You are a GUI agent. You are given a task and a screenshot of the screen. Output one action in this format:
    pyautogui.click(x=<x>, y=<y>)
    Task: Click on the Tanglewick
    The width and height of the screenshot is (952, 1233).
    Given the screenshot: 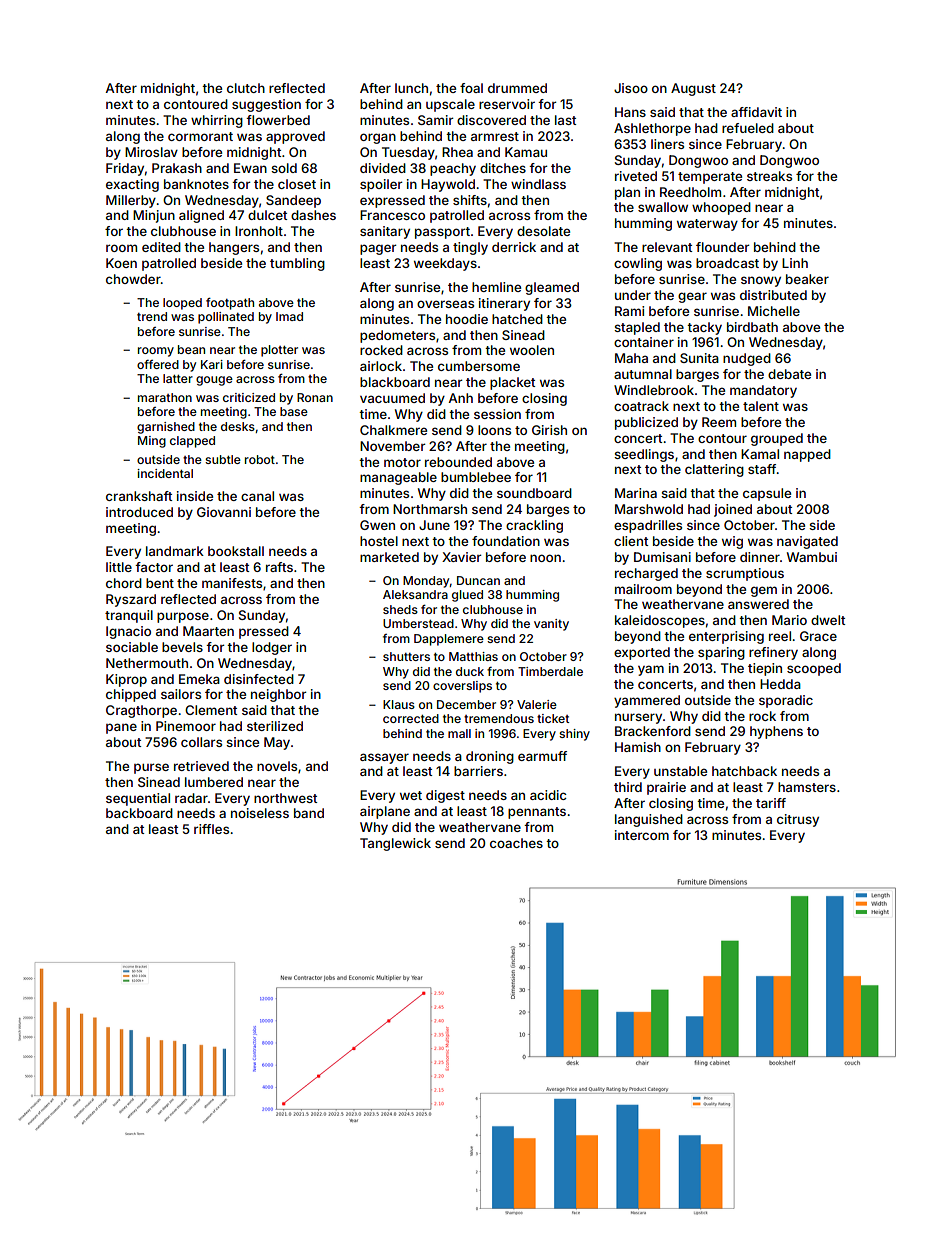 What is the action you would take?
    pyautogui.click(x=395, y=844)
